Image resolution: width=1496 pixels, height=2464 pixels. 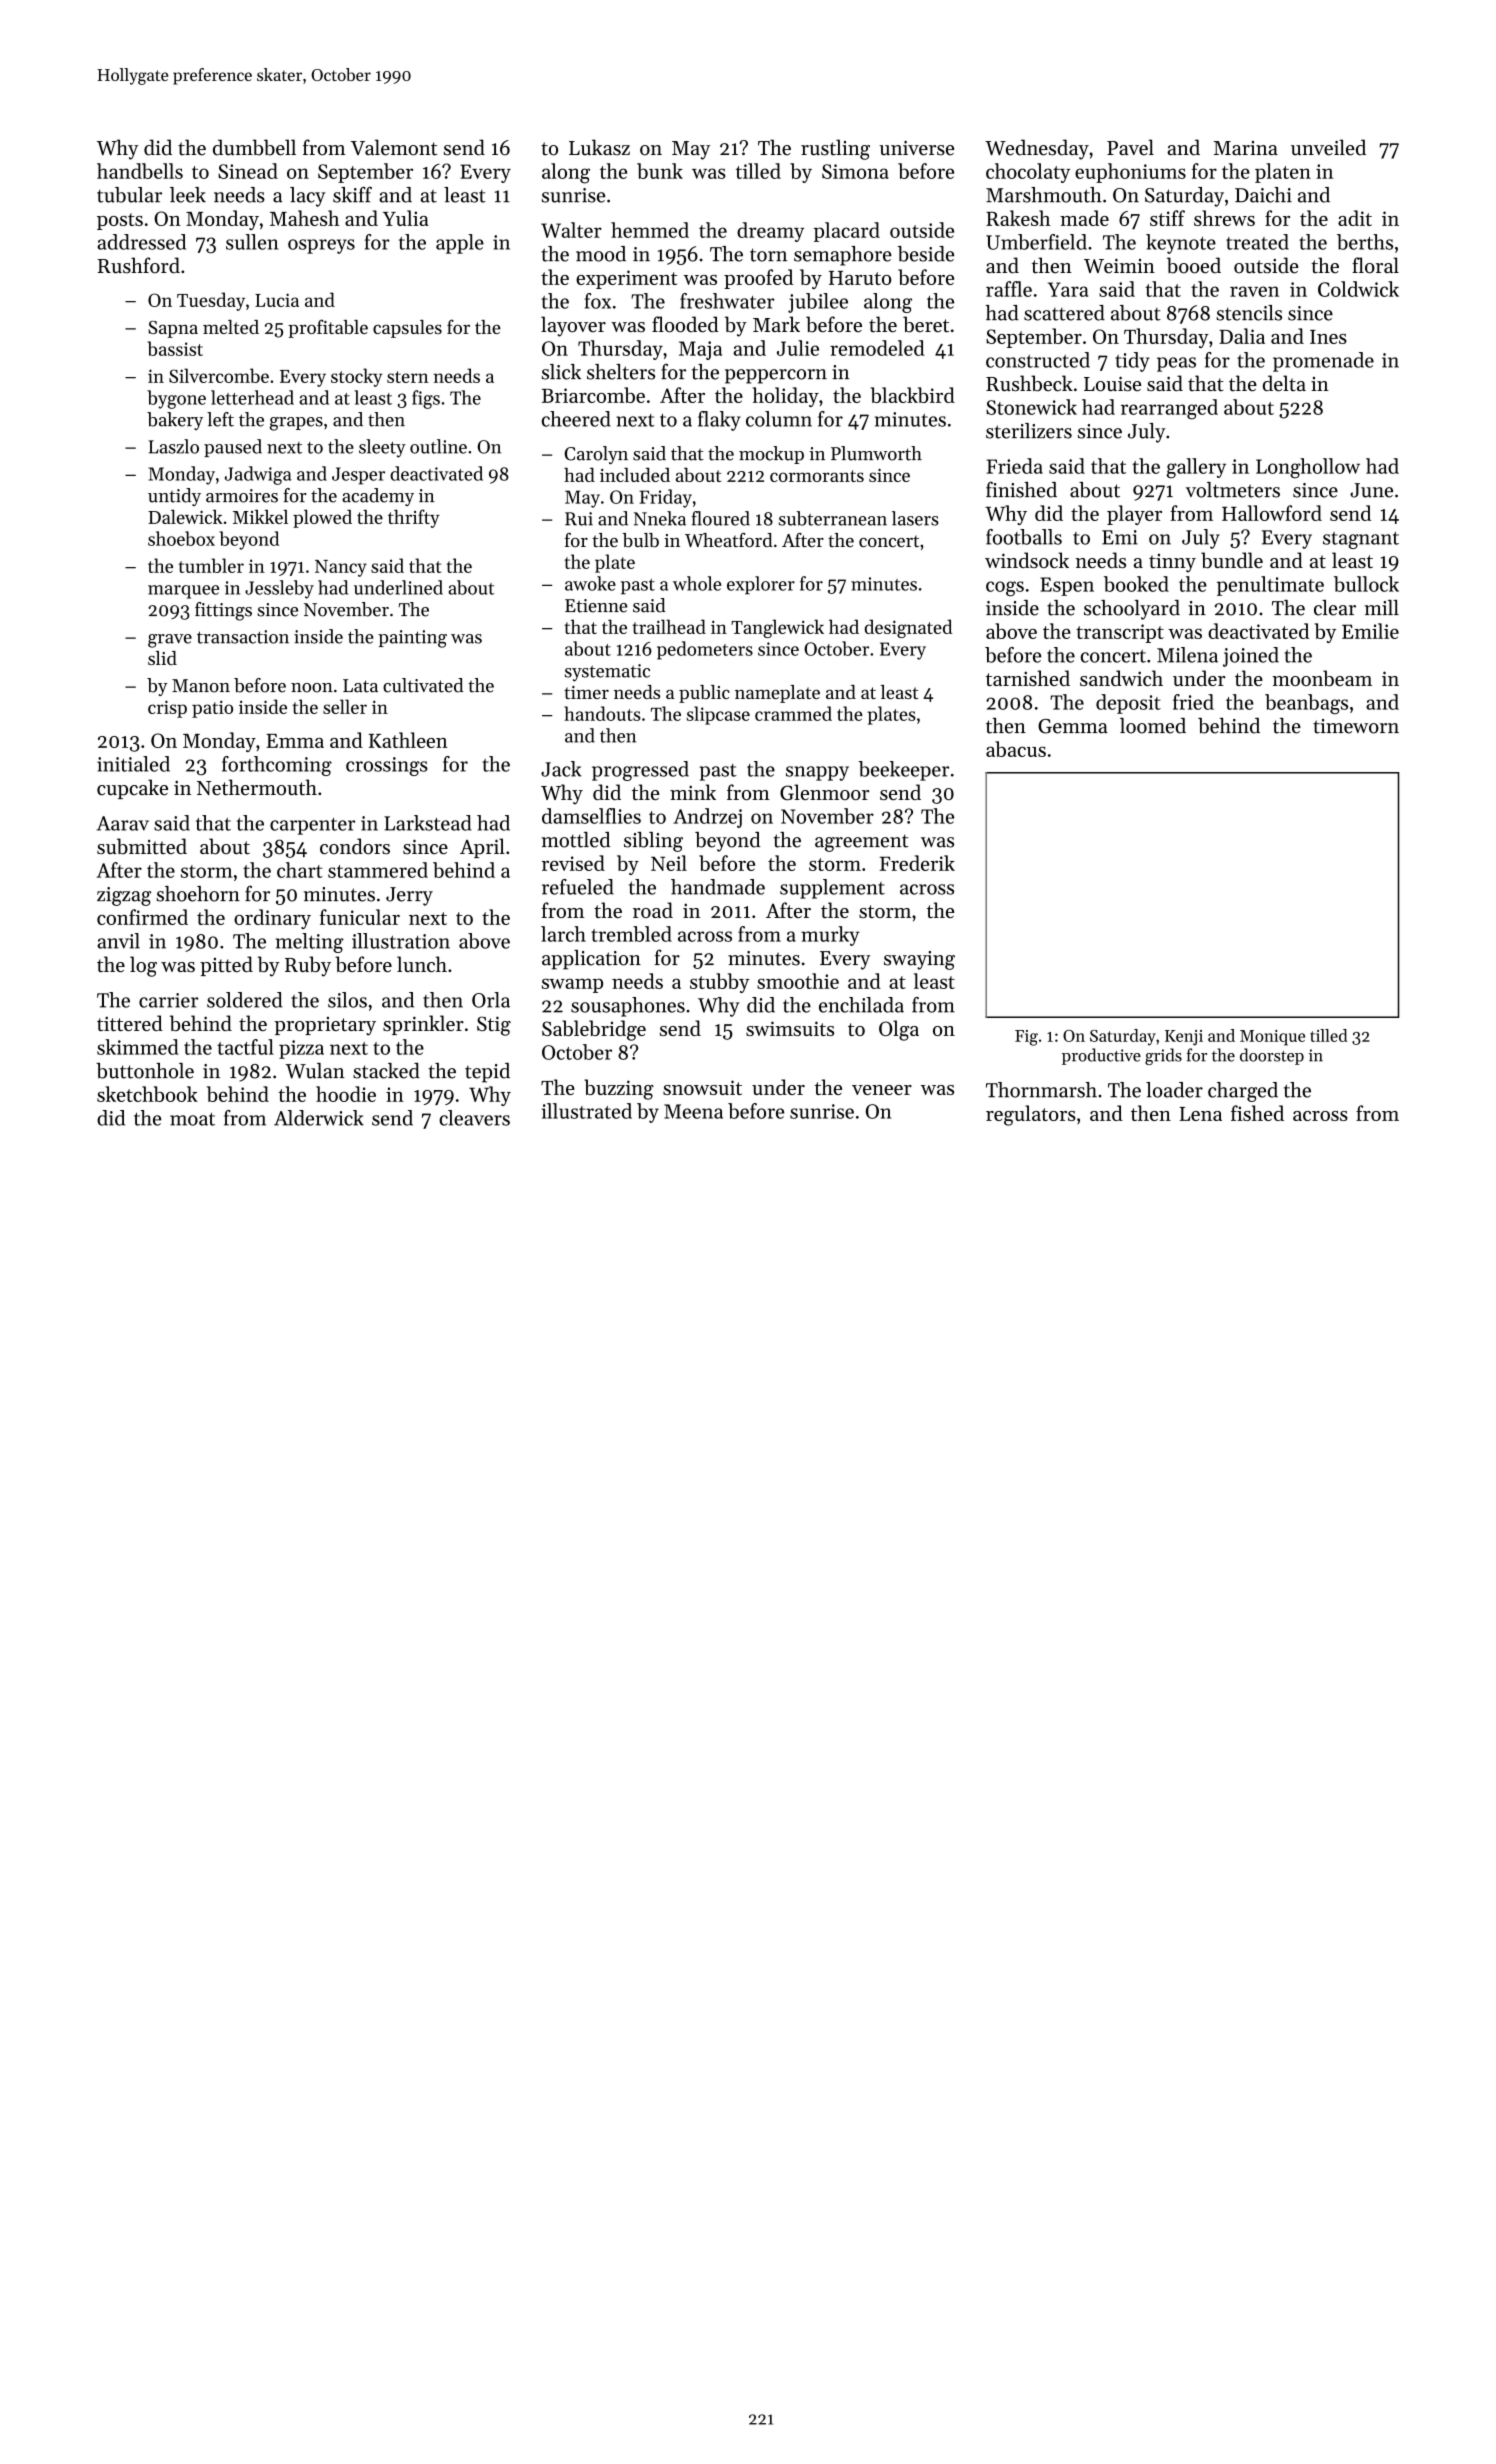 What do you see at coordinates (601, 254) in the page?
I see `mood` at bounding box center [601, 254].
